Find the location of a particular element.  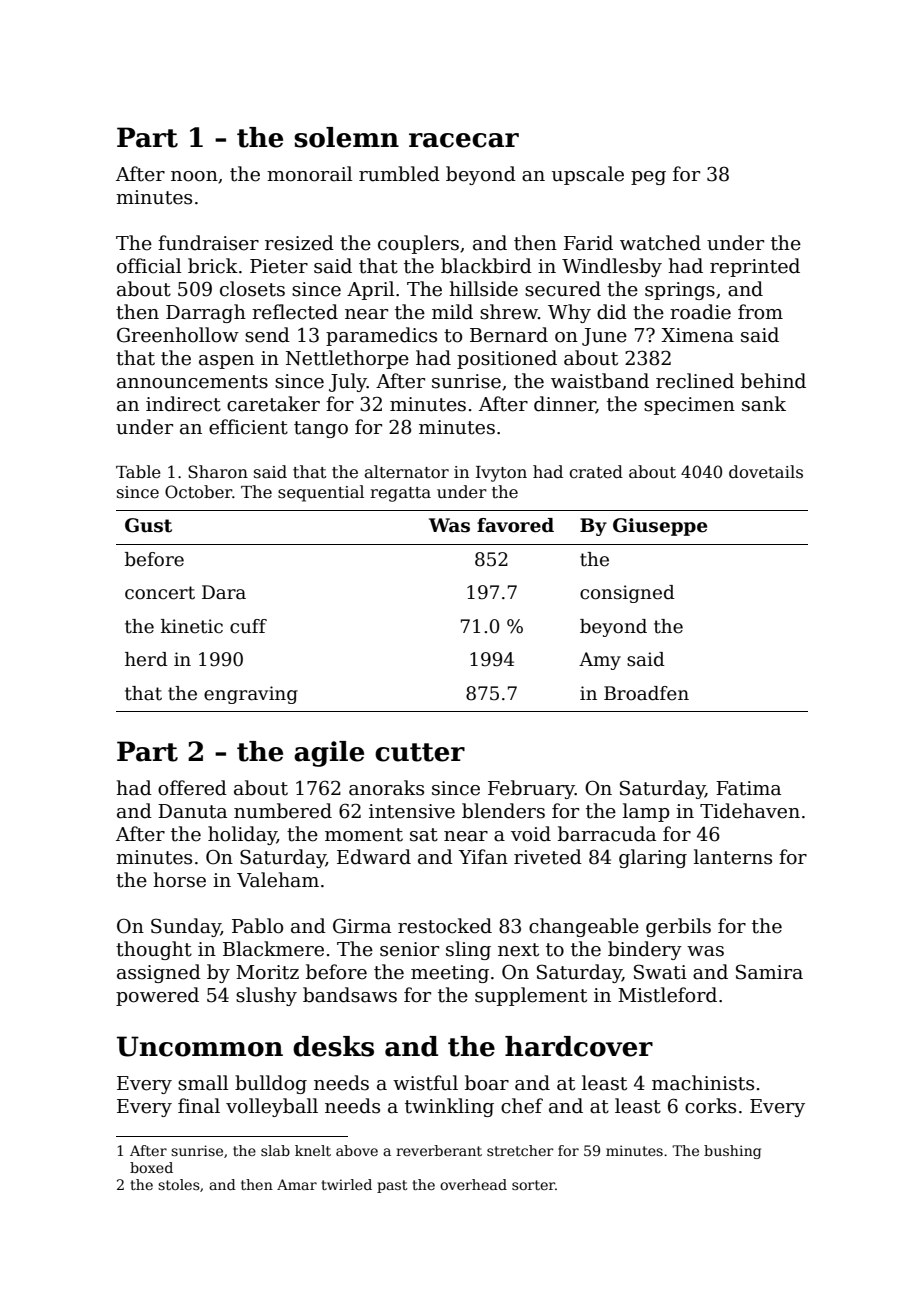

June is located at coordinates (604, 337).
